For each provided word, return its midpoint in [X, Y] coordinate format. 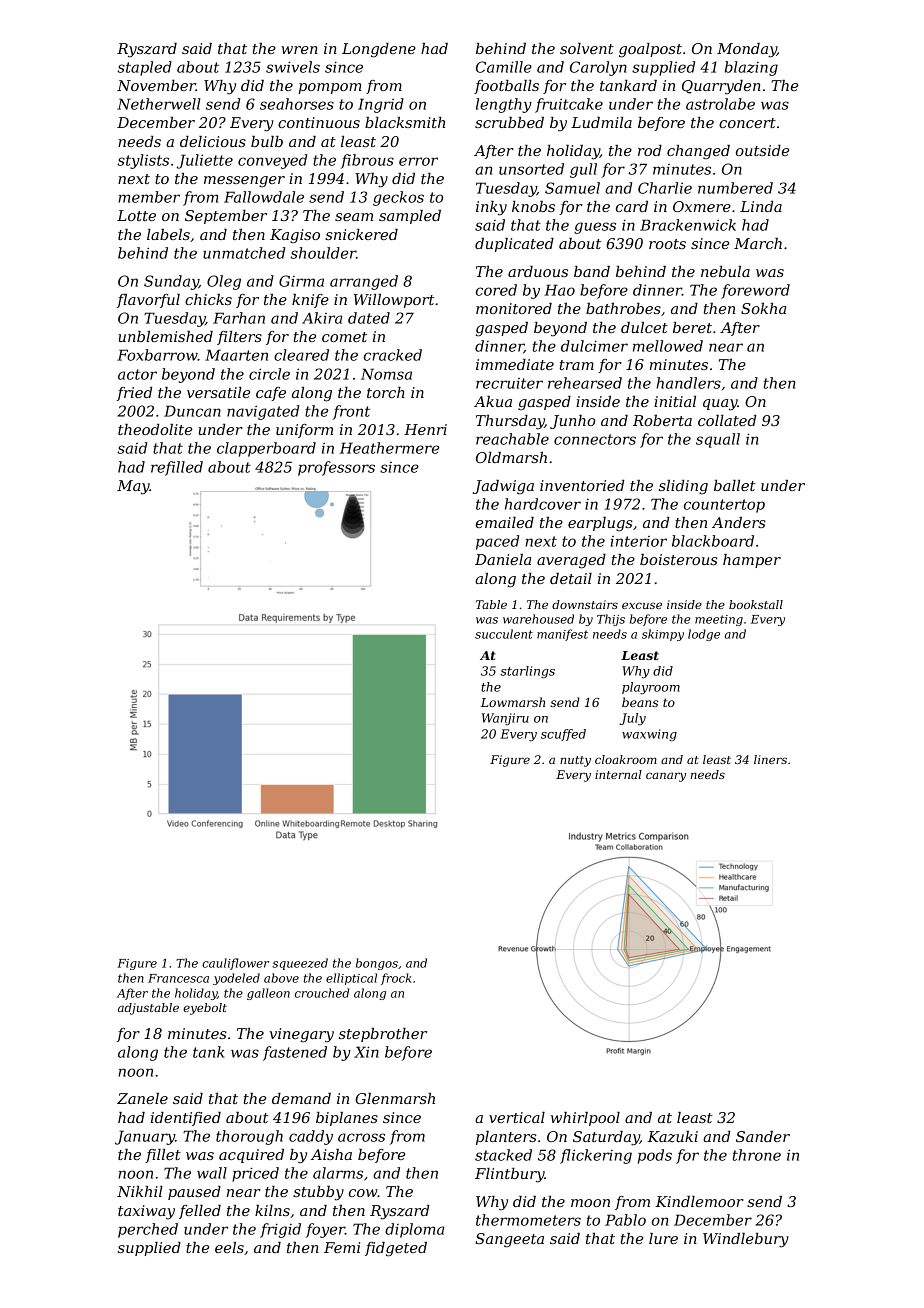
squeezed [300, 964]
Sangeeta [510, 1240]
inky [491, 208]
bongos [377, 964]
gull [583, 170]
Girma [301, 281]
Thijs [611, 620]
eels [229, 1247]
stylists [143, 161]
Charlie [665, 188]
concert [747, 123]
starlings [527, 672]
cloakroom [626, 759]
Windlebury [746, 1240]
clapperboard [266, 449]
